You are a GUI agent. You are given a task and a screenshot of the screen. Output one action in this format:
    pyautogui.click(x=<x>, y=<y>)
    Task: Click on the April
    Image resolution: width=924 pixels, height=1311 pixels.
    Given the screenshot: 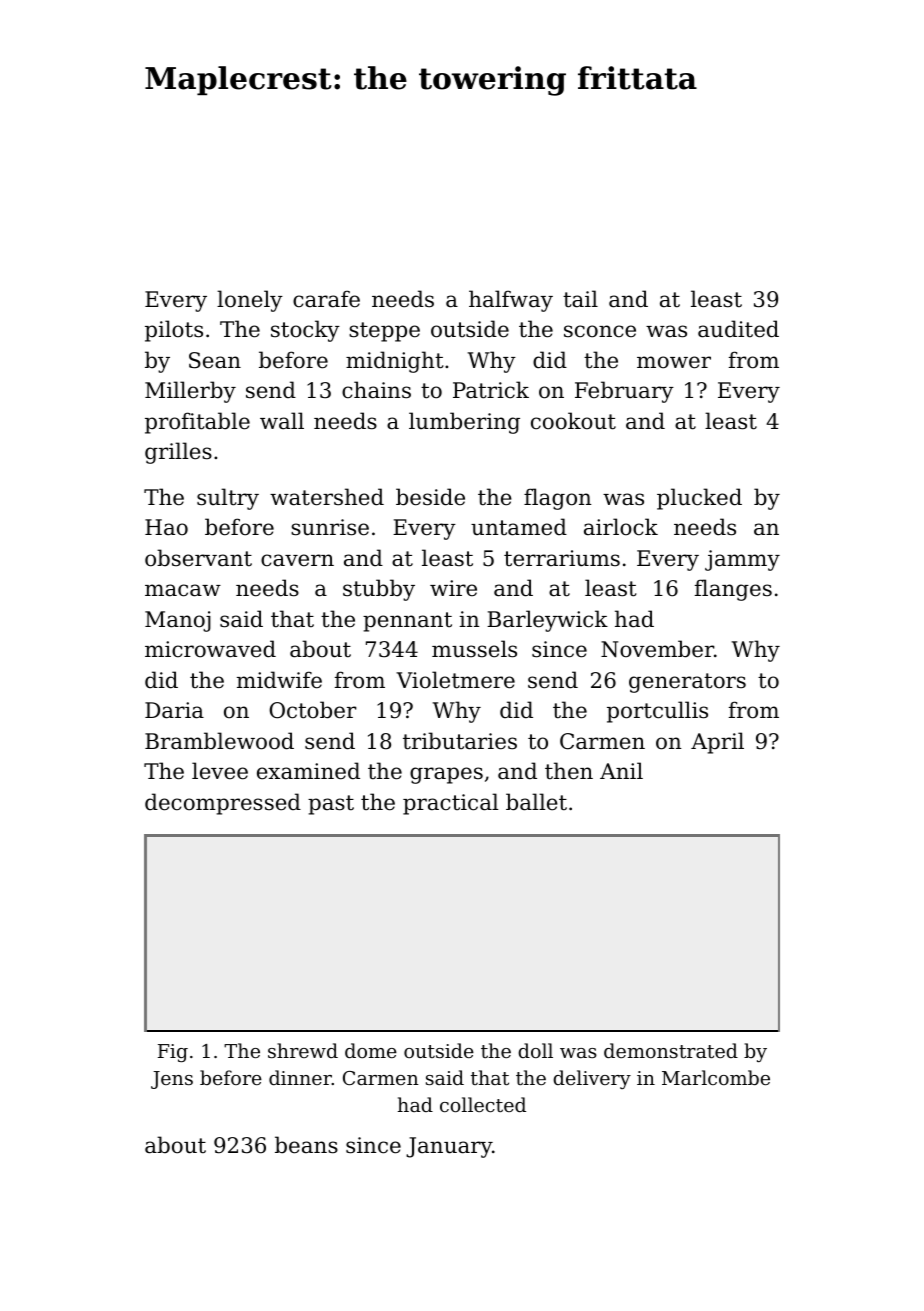 What is the action you would take?
    pyautogui.click(x=717, y=743)
